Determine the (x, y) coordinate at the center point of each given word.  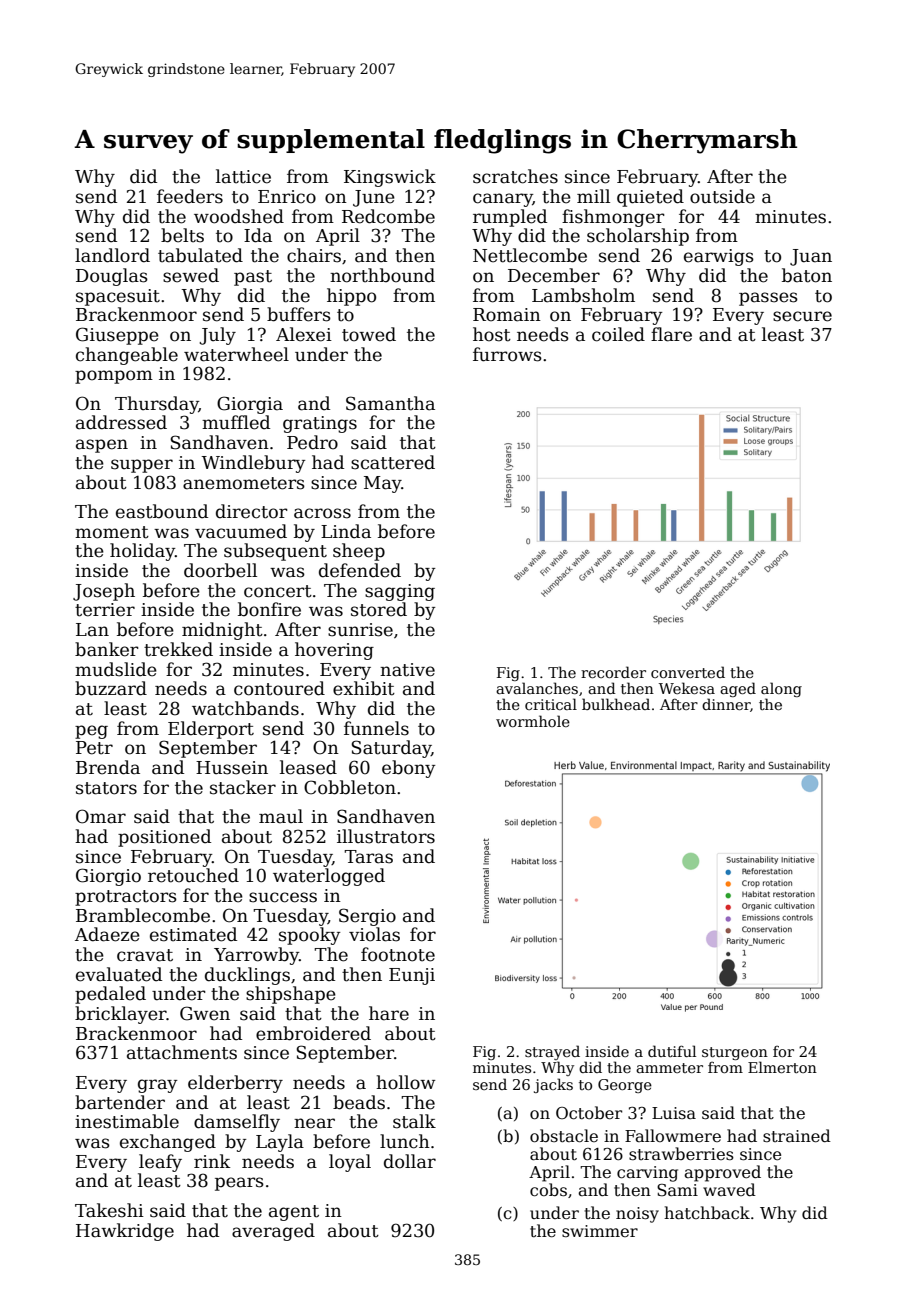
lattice (243, 176)
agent (294, 1213)
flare (671, 334)
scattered (393, 462)
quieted (650, 198)
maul (281, 816)
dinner (726, 704)
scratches (515, 176)
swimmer (600, 1231)
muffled (236, 422)
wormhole (533, 721)
